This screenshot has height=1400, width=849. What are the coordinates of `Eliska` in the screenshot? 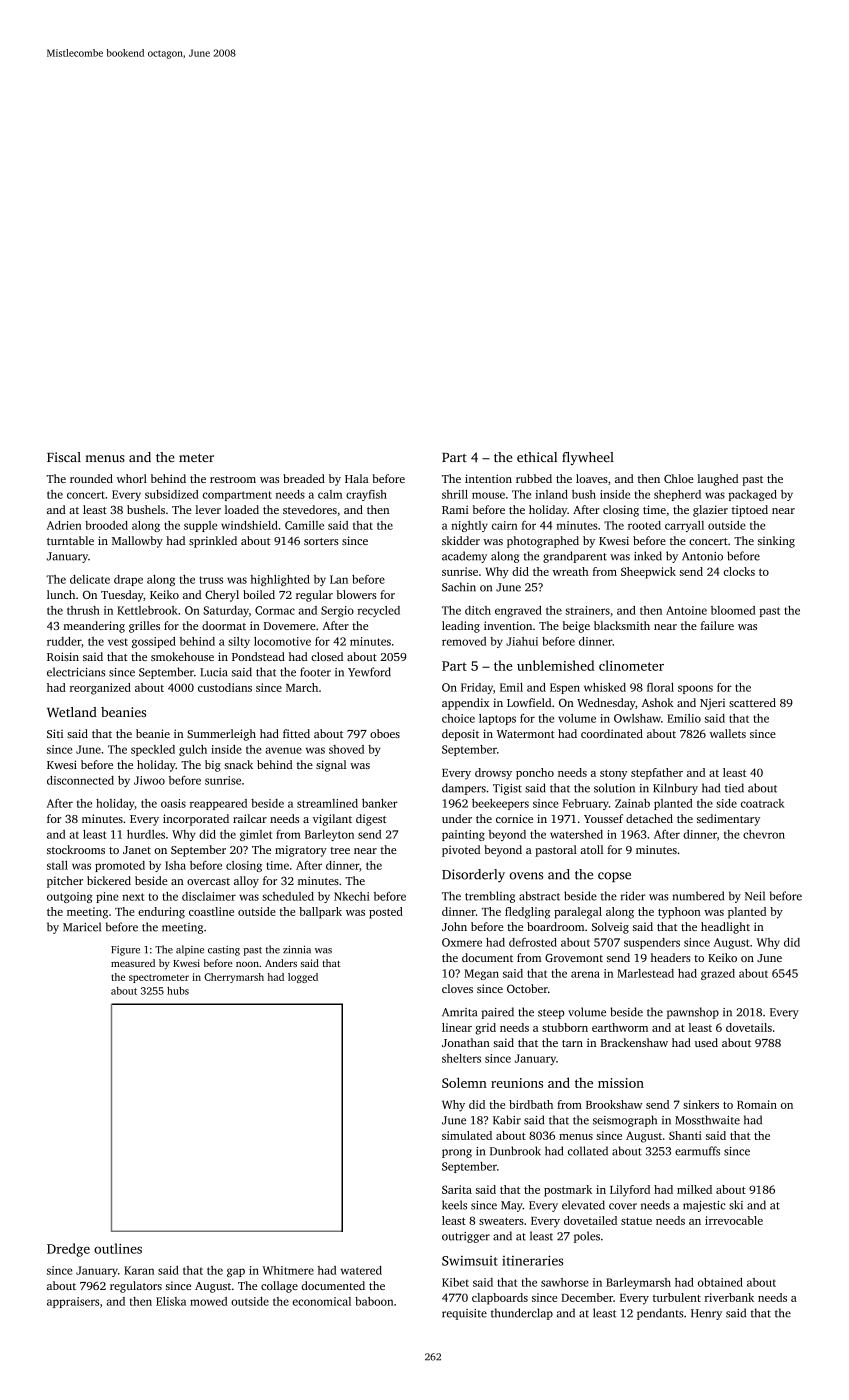 It's located at (171, 1301).
